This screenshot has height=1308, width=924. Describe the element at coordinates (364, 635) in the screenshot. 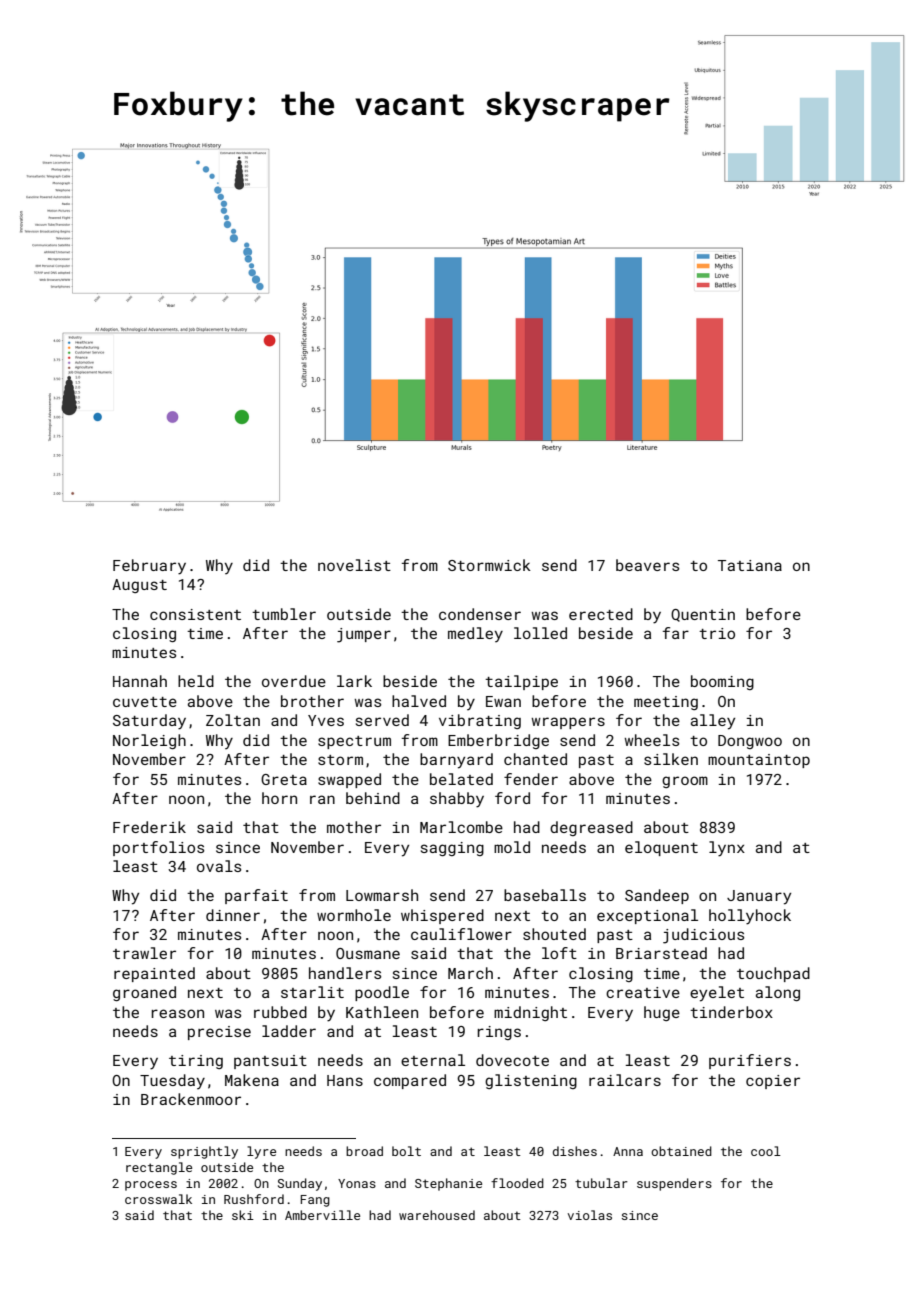

I see `jumper` at that location.
